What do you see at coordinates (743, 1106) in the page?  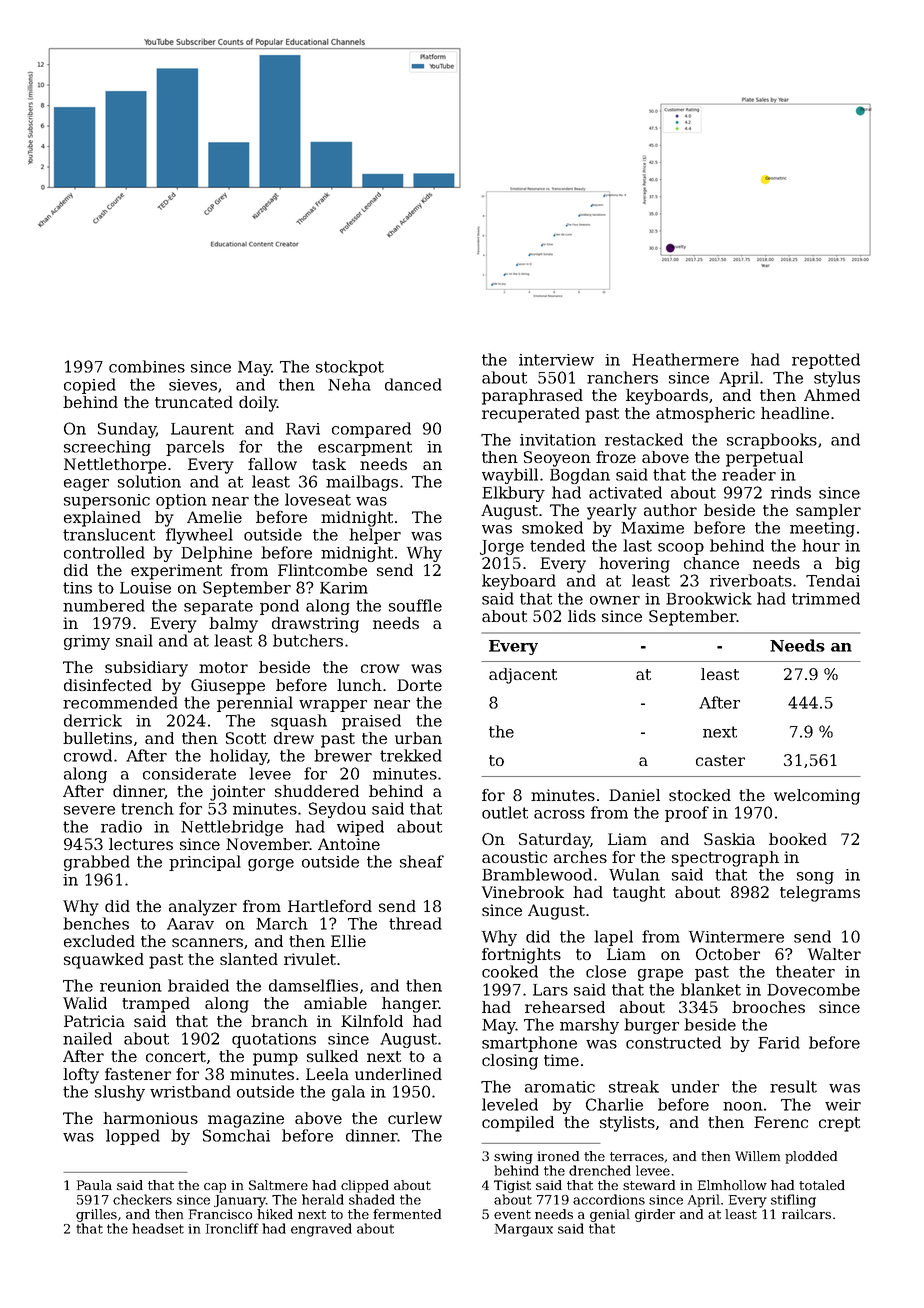 I see `noon` at bounding box center [743, 1106].
